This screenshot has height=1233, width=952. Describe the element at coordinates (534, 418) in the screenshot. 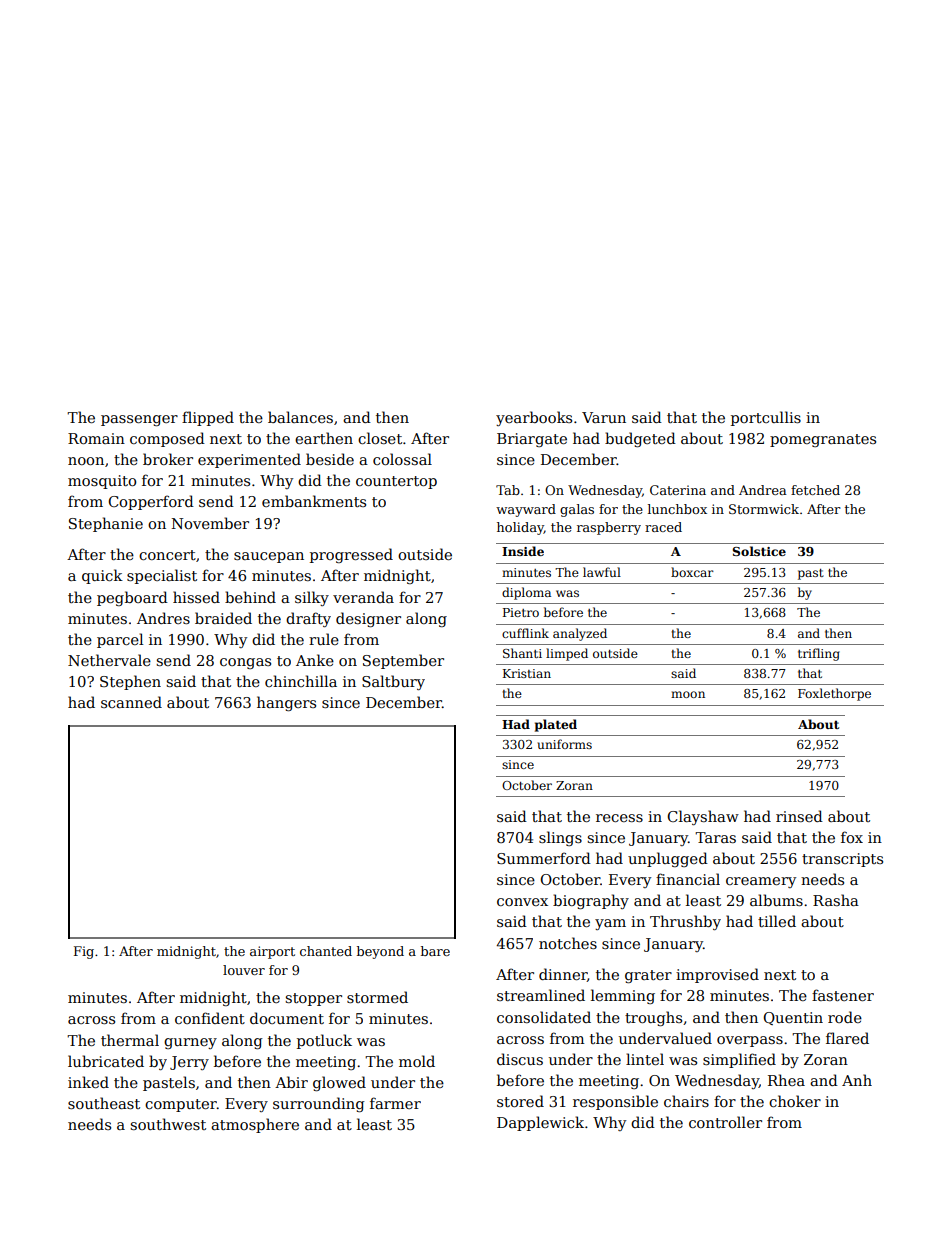

I see `yearbooks` at that location.
